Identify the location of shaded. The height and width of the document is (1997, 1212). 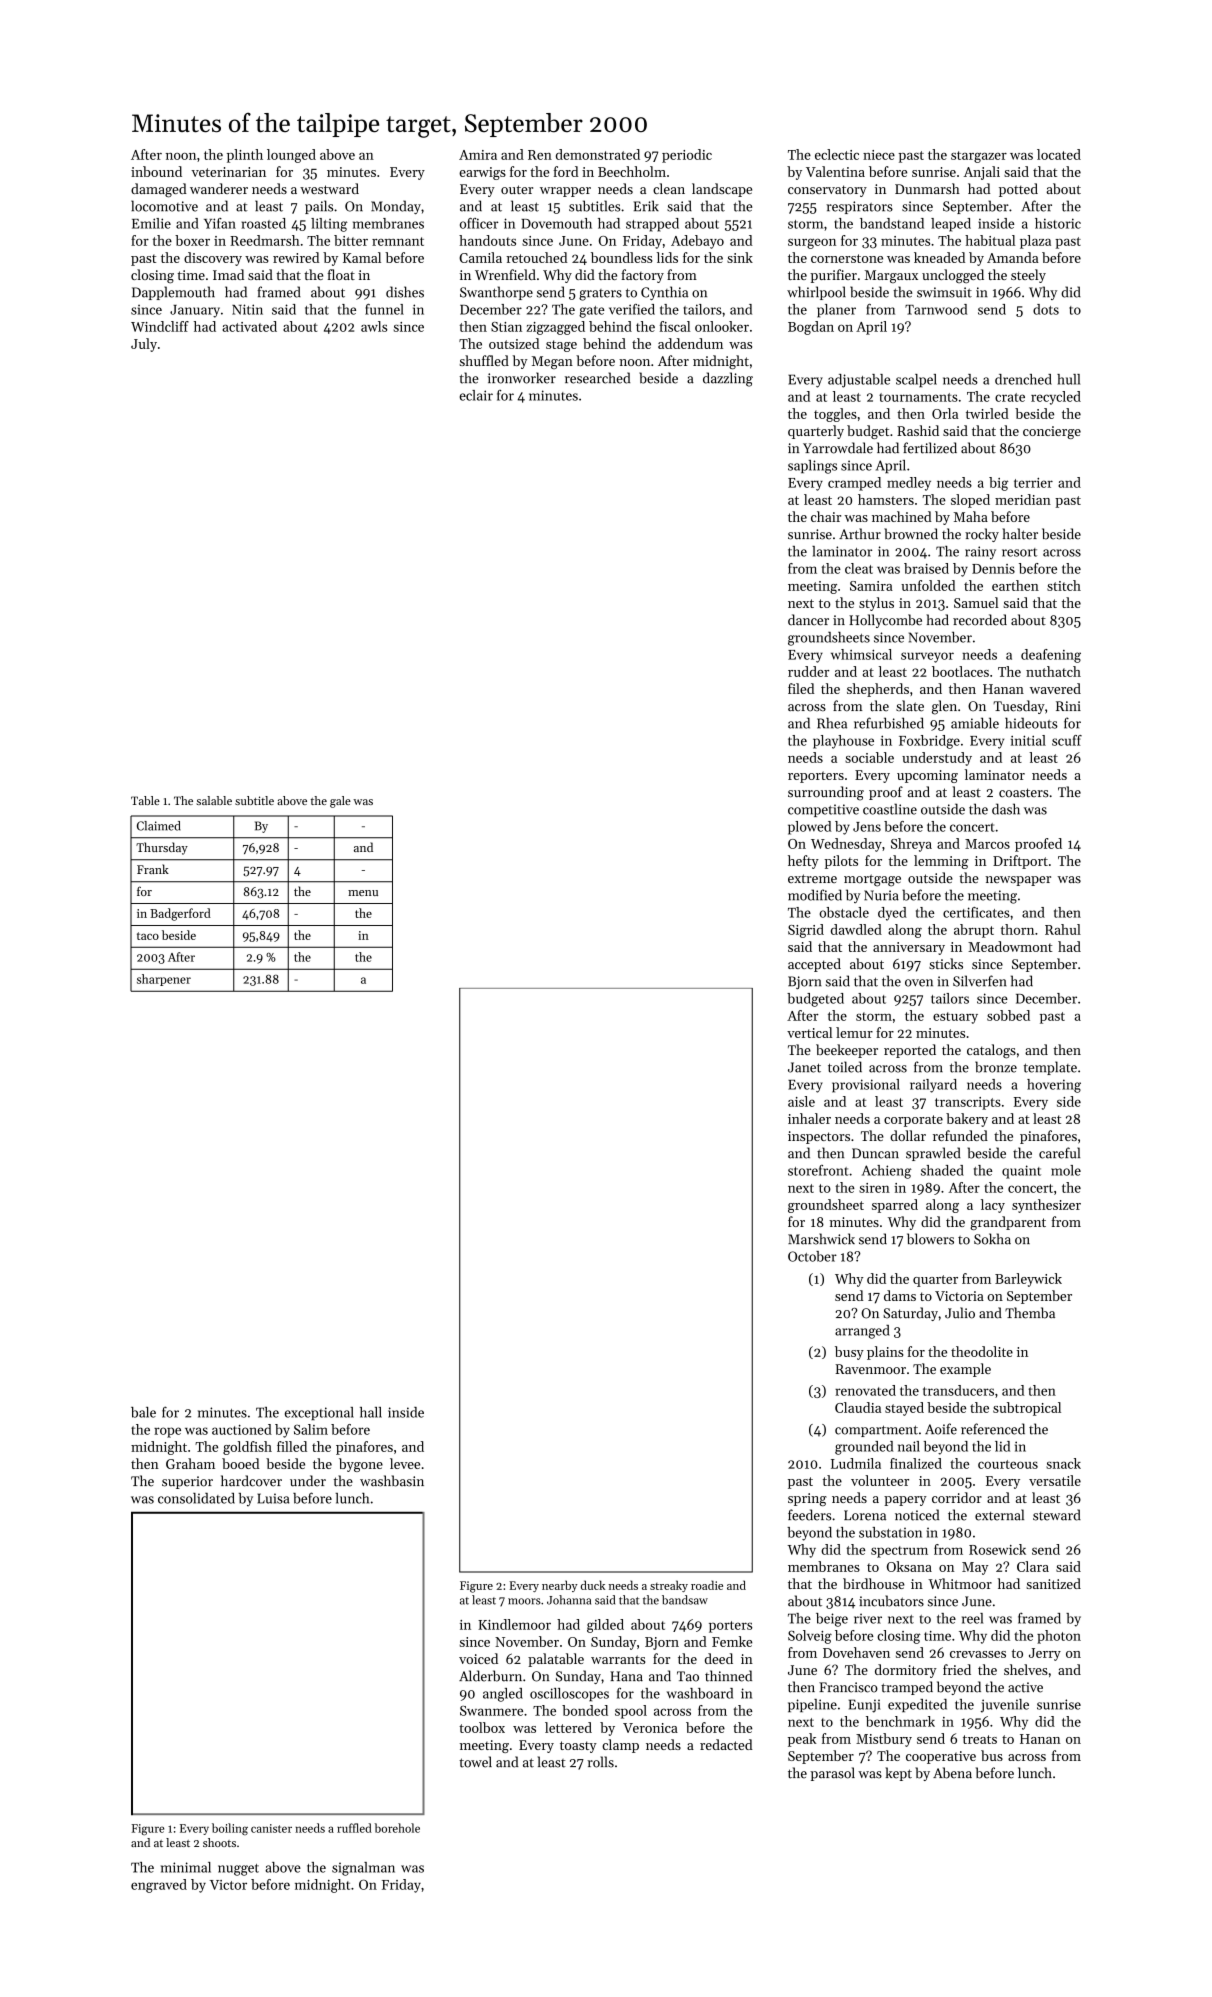
(942, 1170).
